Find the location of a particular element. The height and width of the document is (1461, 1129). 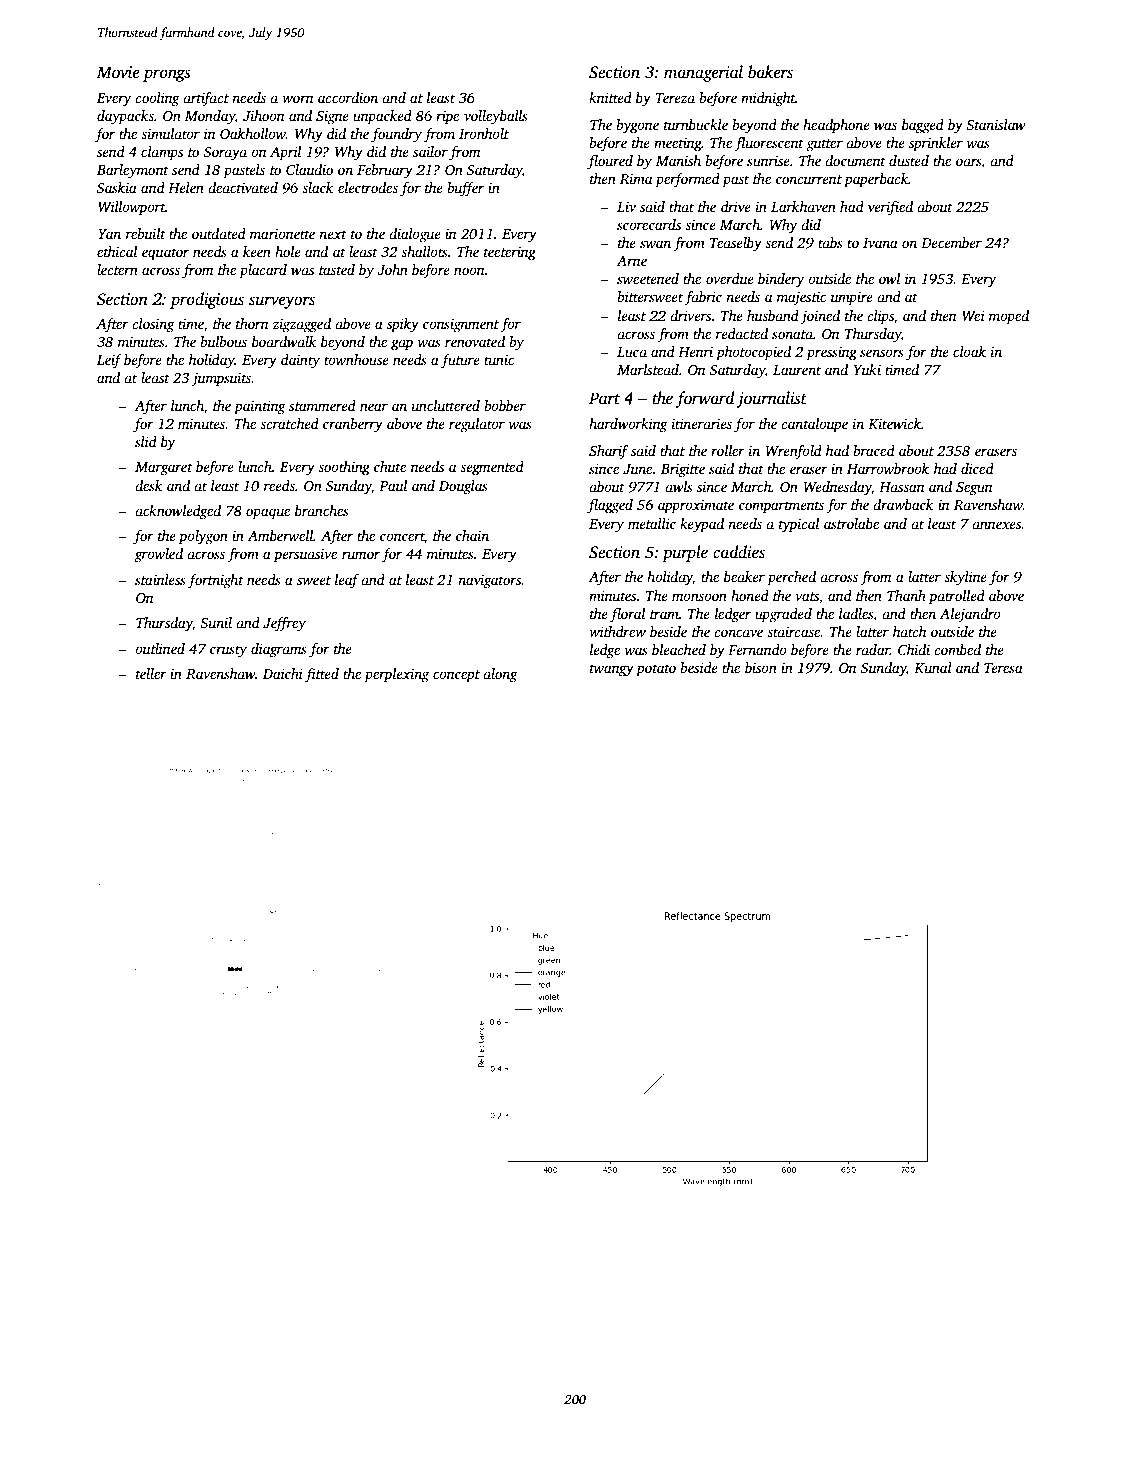

combed is located at coordinates (957, 649).
